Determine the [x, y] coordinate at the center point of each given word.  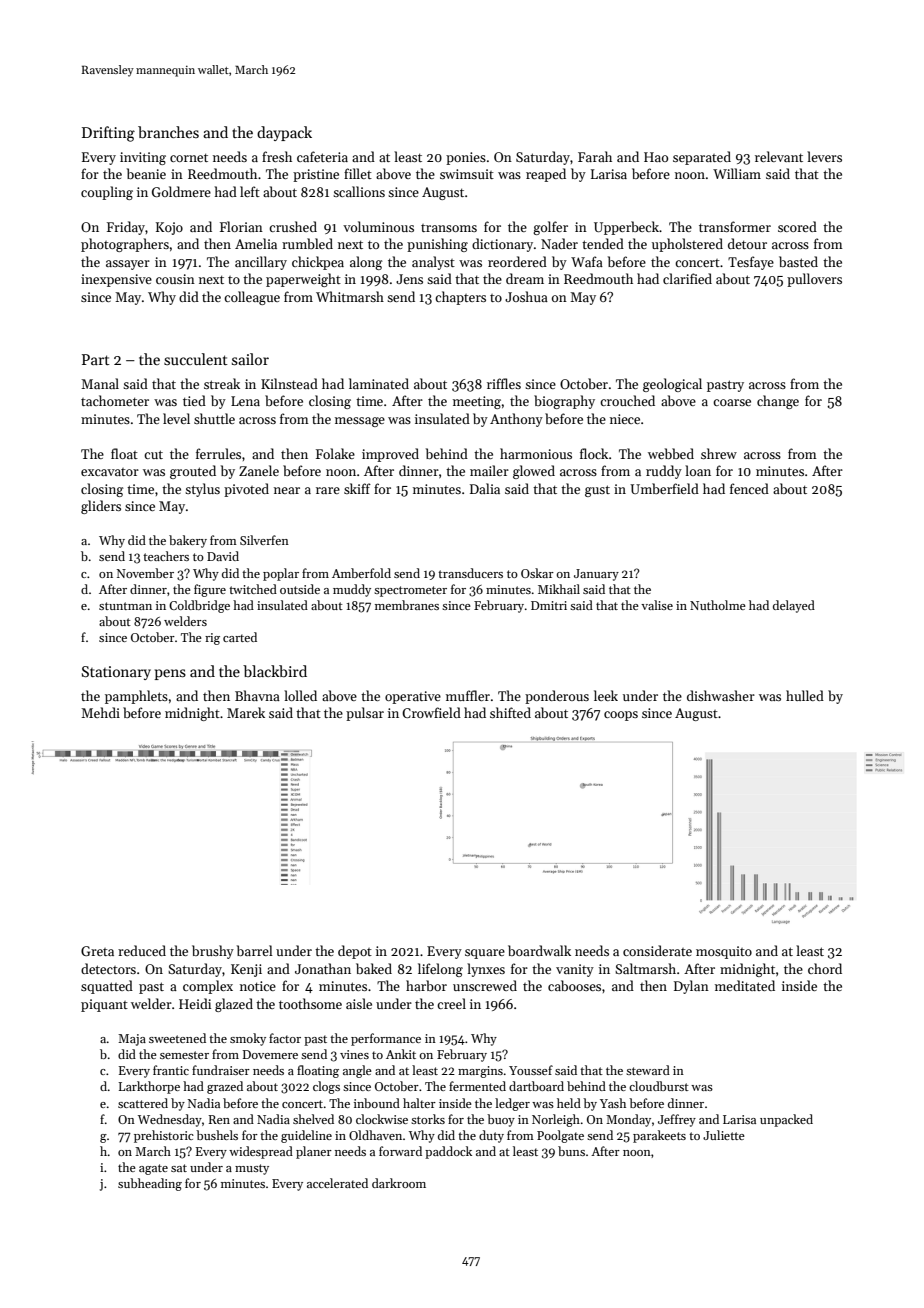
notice [258, 986]
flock [594, 453]
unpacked [786, 1120]
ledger [512, 1104]
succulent [196, 359]
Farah [595, 156]
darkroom [399, 1183]
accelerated [337, 1183]
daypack [284, 133]
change [778, 402]
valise [657, 605]
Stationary [116, 673]
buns [571, 1151]
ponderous [557, 697]
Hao [656, 157]
